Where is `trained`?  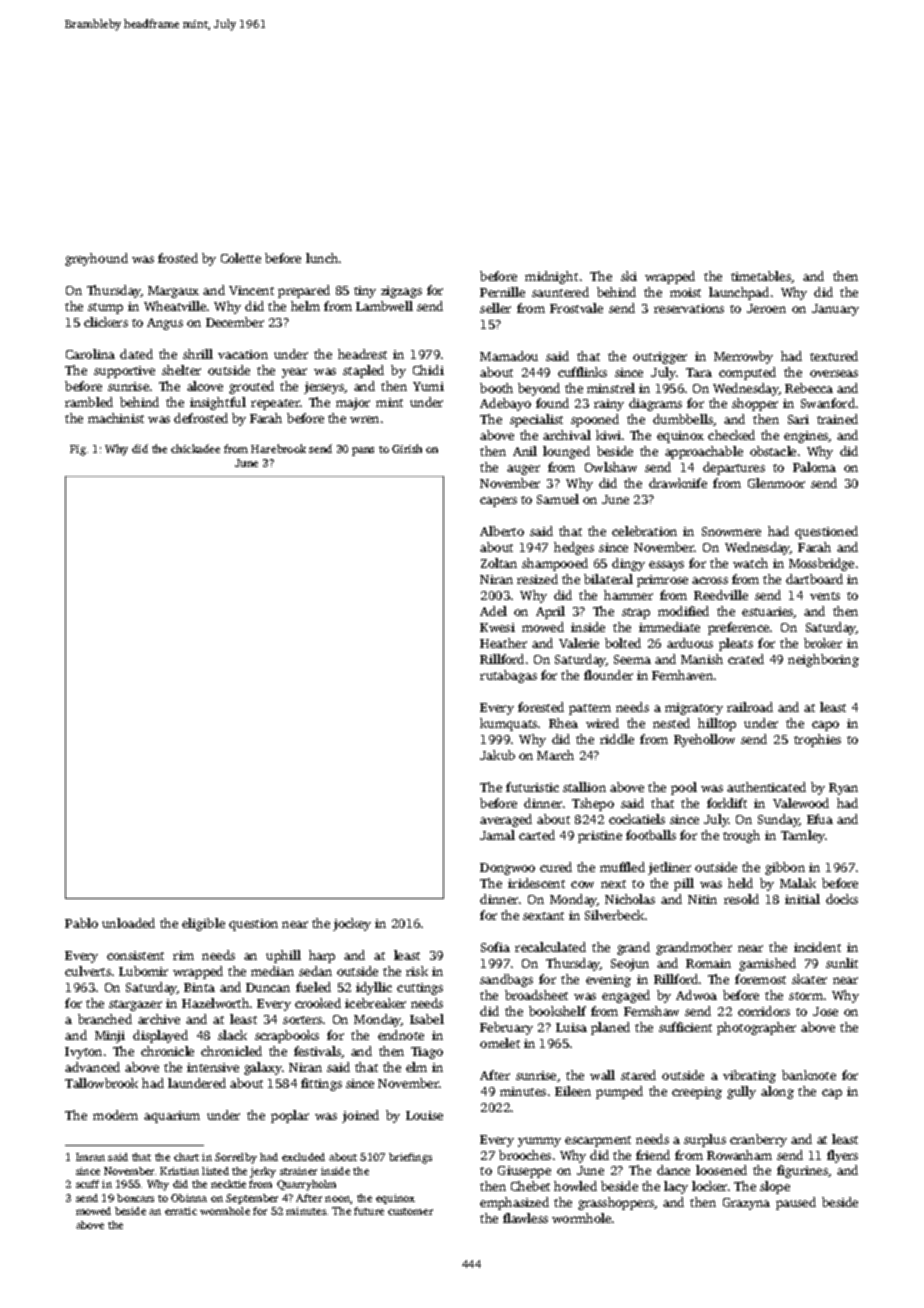
trained is located at coordinates (837, 419).
